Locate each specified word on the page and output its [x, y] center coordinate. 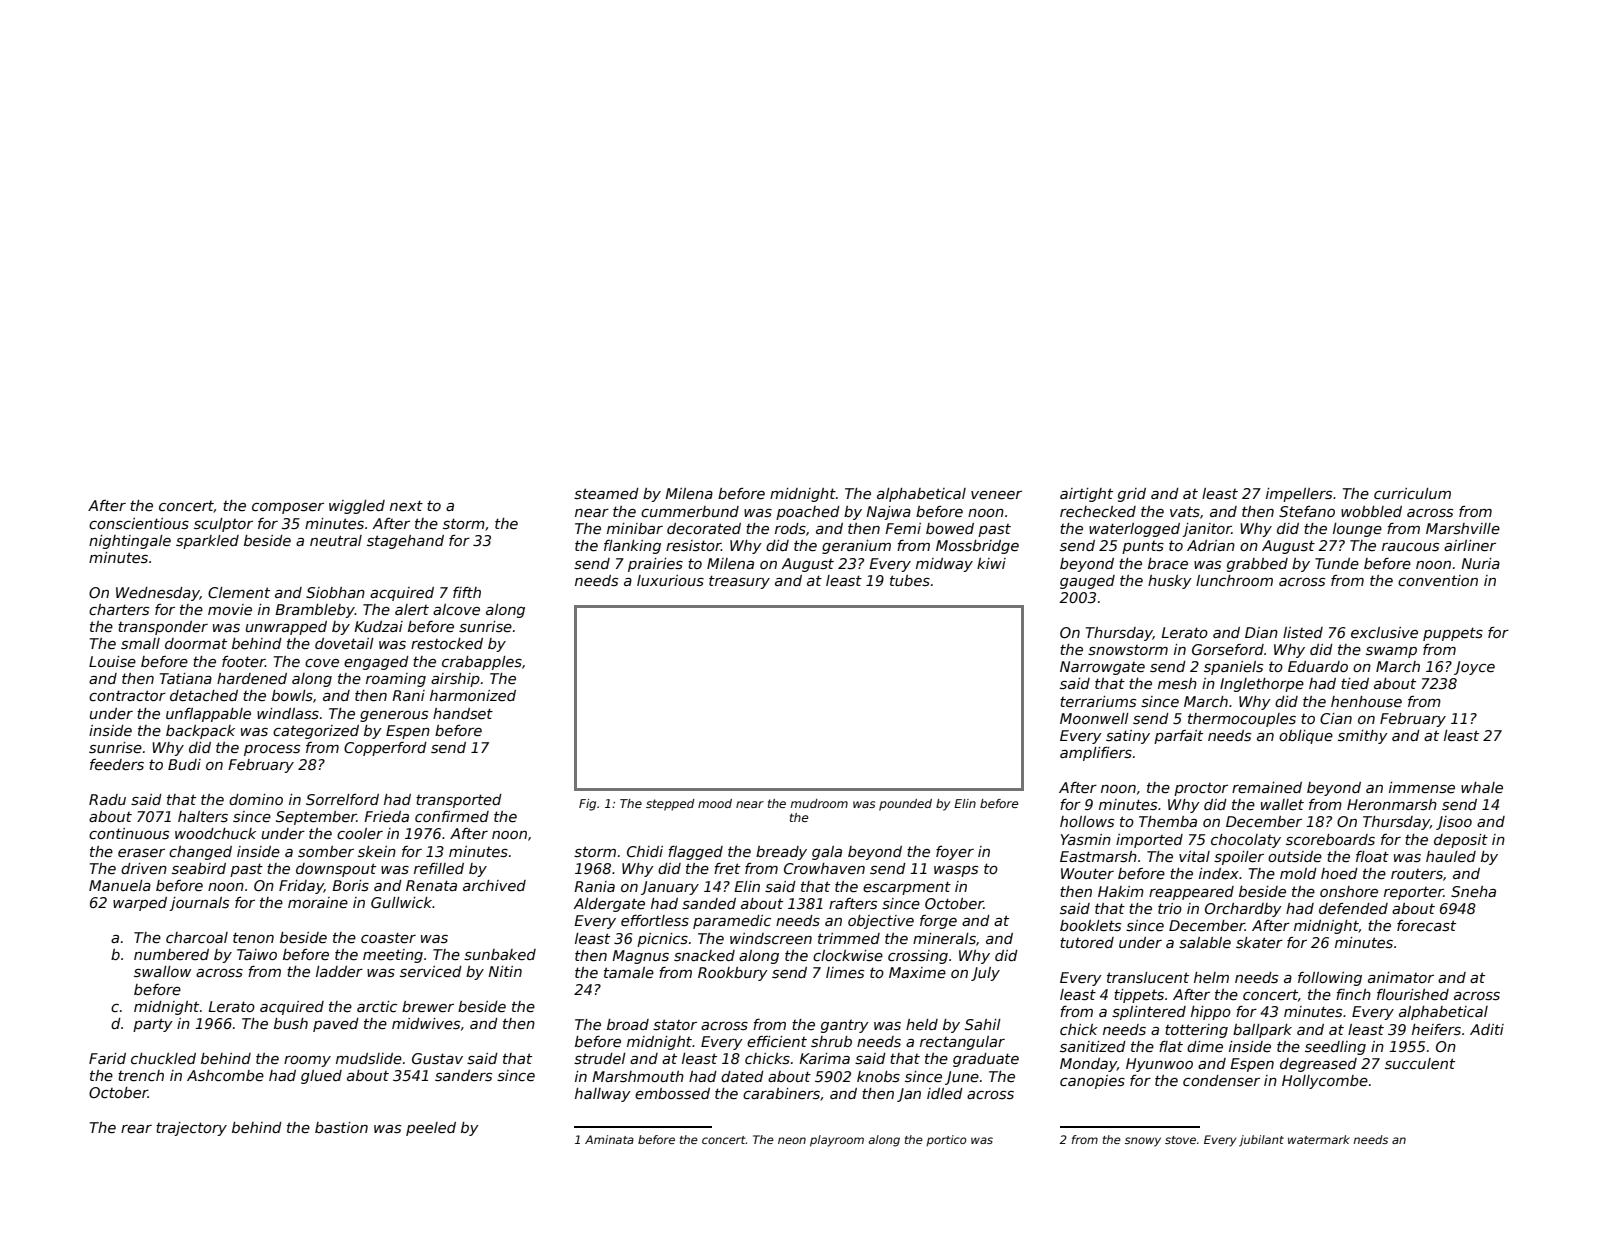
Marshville [1463, 528]
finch [1353, 994]
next [406, 505]
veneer [996, 495]
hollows [1087, 821]
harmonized [473, 695]
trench [141, 1075]
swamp [1391, 652]
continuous [129, 833]
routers [1417, 874]
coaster [388, 937]
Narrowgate [1102, 668]
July [985, 974]
